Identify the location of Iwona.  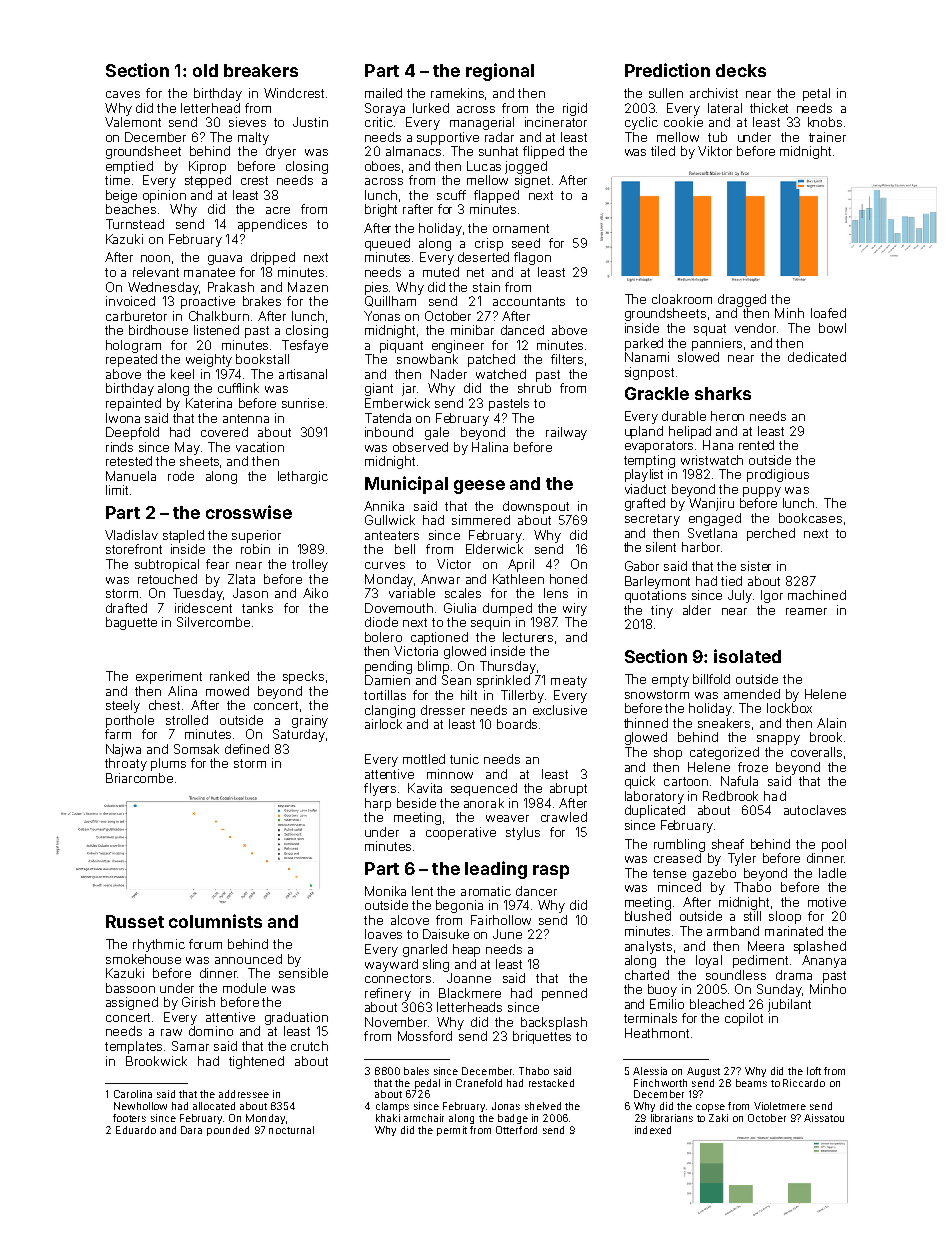
(123, 418).
